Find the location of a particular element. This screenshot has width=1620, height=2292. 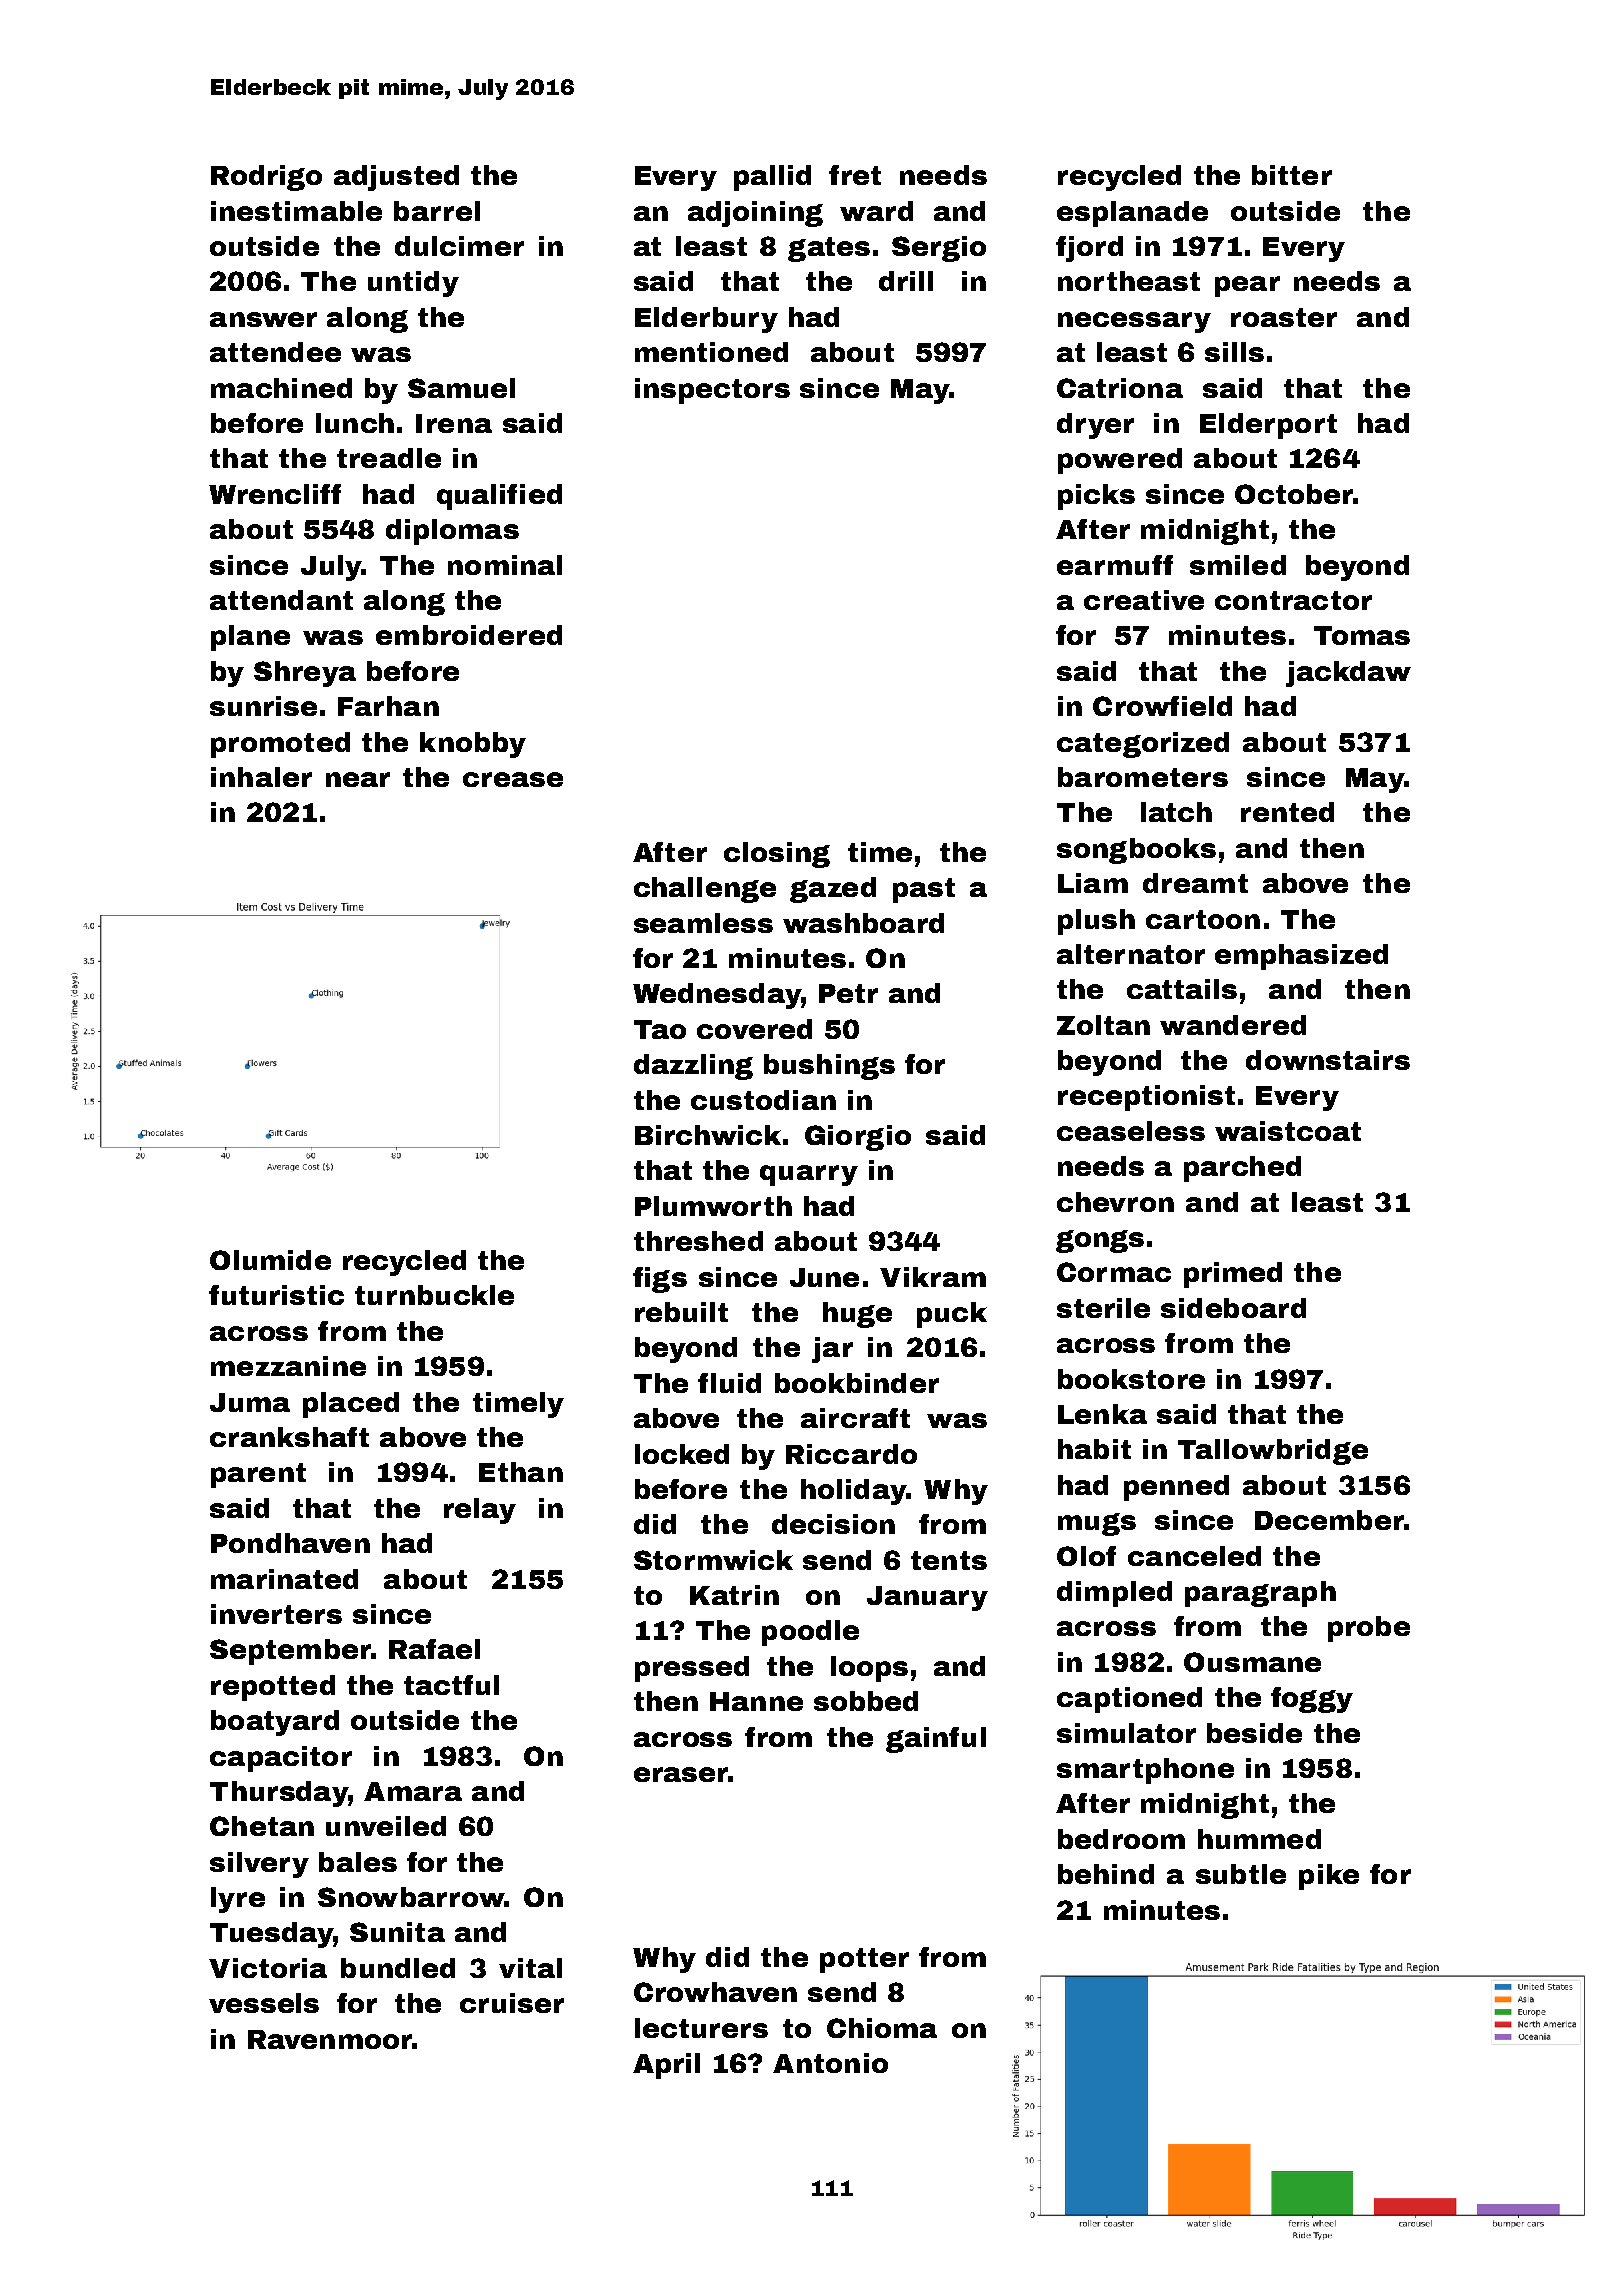

inhaler is located at coordinates (261, 777).
